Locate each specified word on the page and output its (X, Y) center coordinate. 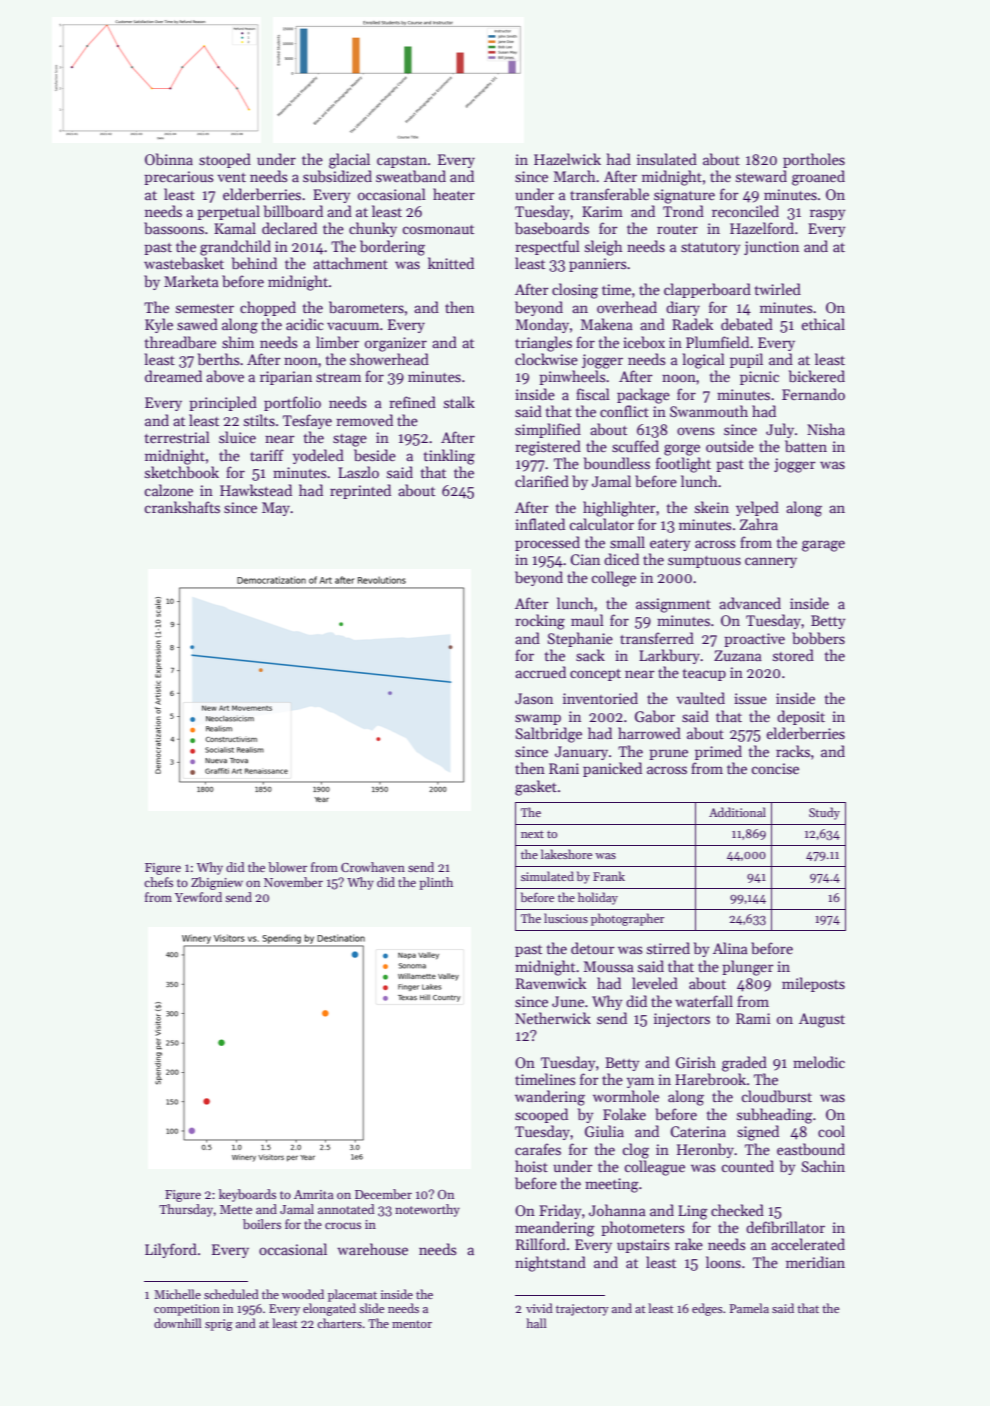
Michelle (177, 1294)
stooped (225, 160)
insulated (667, 159)
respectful (547, 247)
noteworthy (427, 1210)
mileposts (813, 984)
